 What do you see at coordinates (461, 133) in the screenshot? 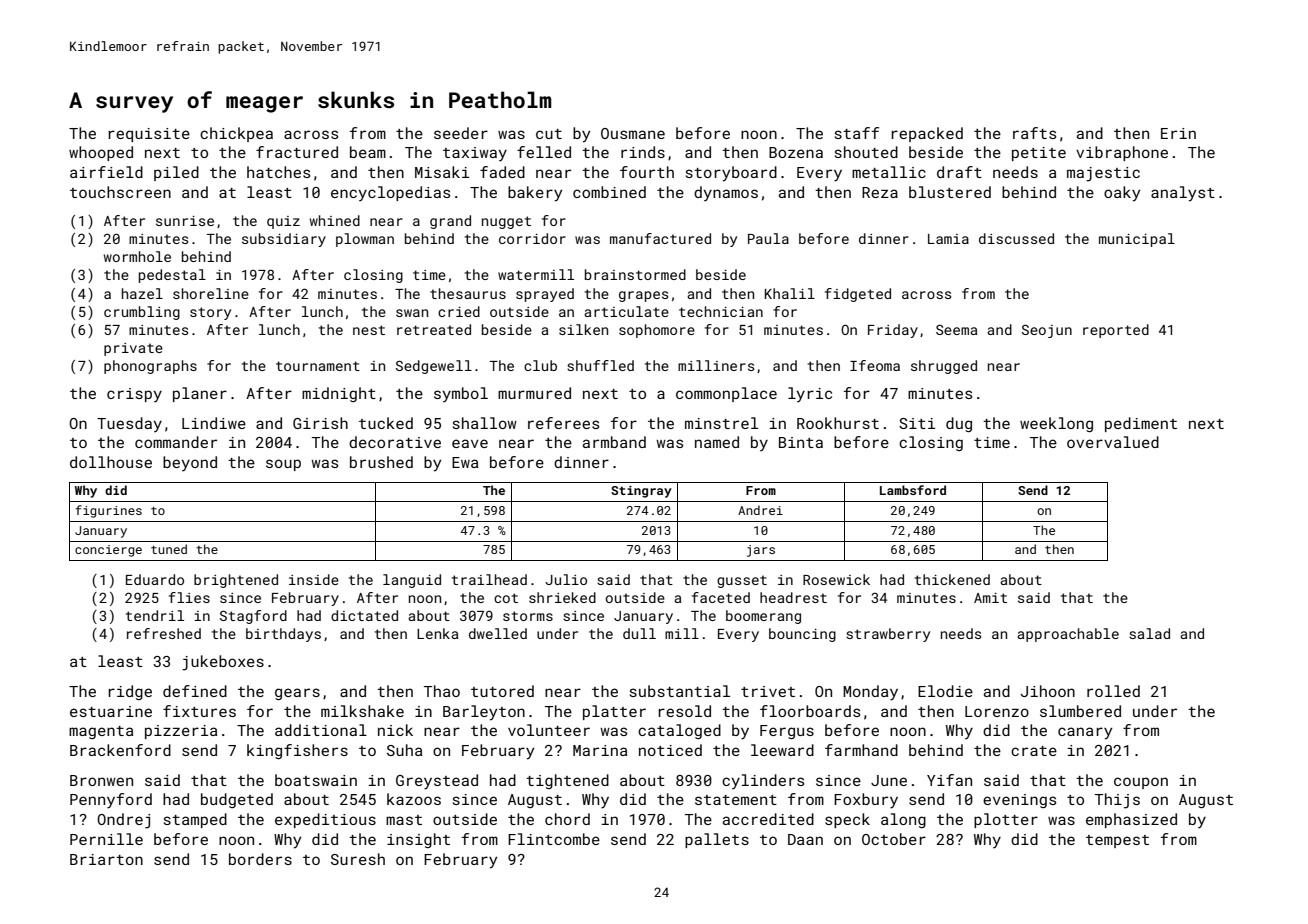
I see `seeder` at bounding box center [461, 133].
